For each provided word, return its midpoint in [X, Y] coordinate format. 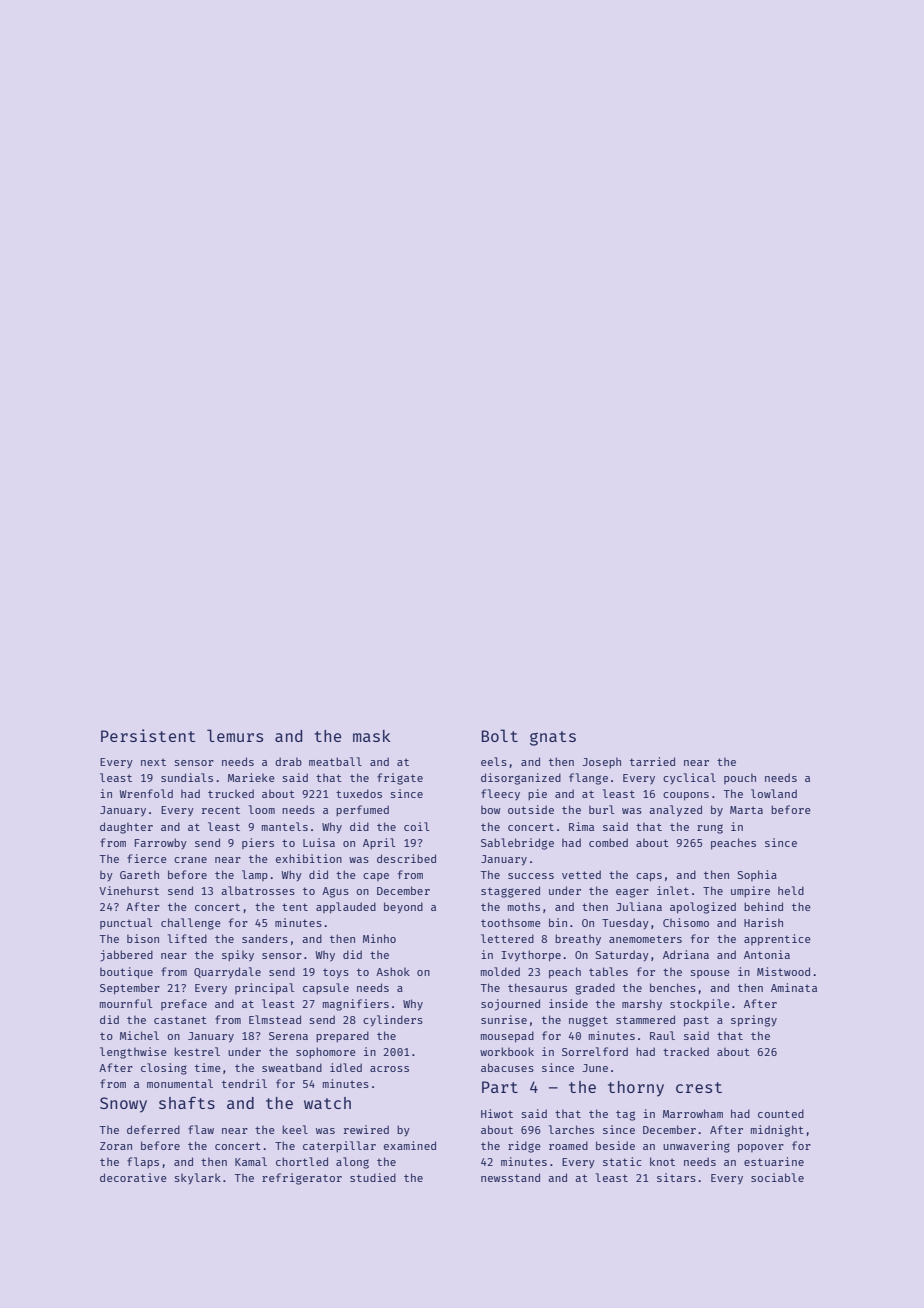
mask [372, 736]
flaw [201, 1129]
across [389, 1069]
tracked [686, 1051]
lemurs [235, 735]
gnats [553, 738]
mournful [126, 1003]
